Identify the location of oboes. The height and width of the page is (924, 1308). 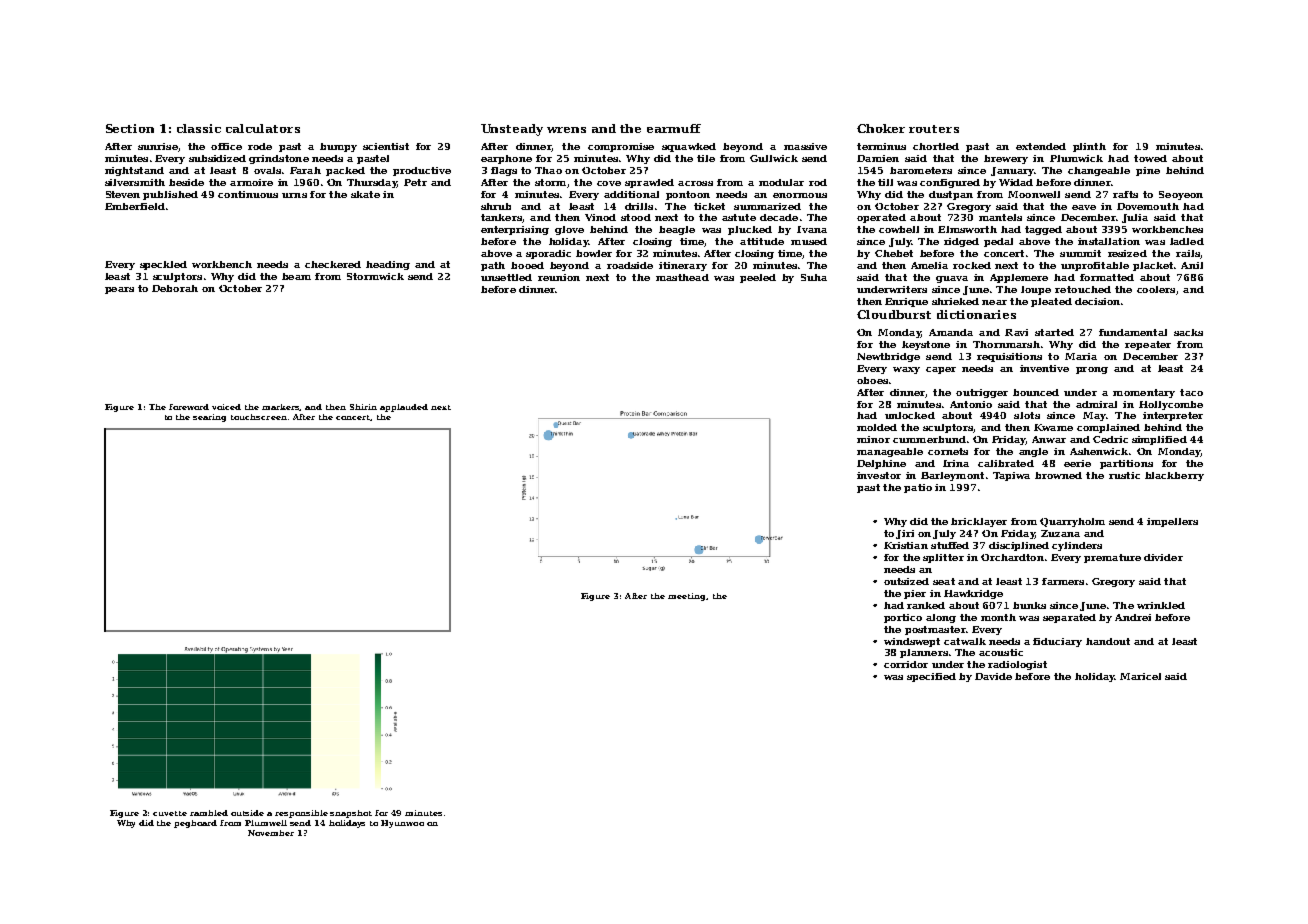
(872, 380).
